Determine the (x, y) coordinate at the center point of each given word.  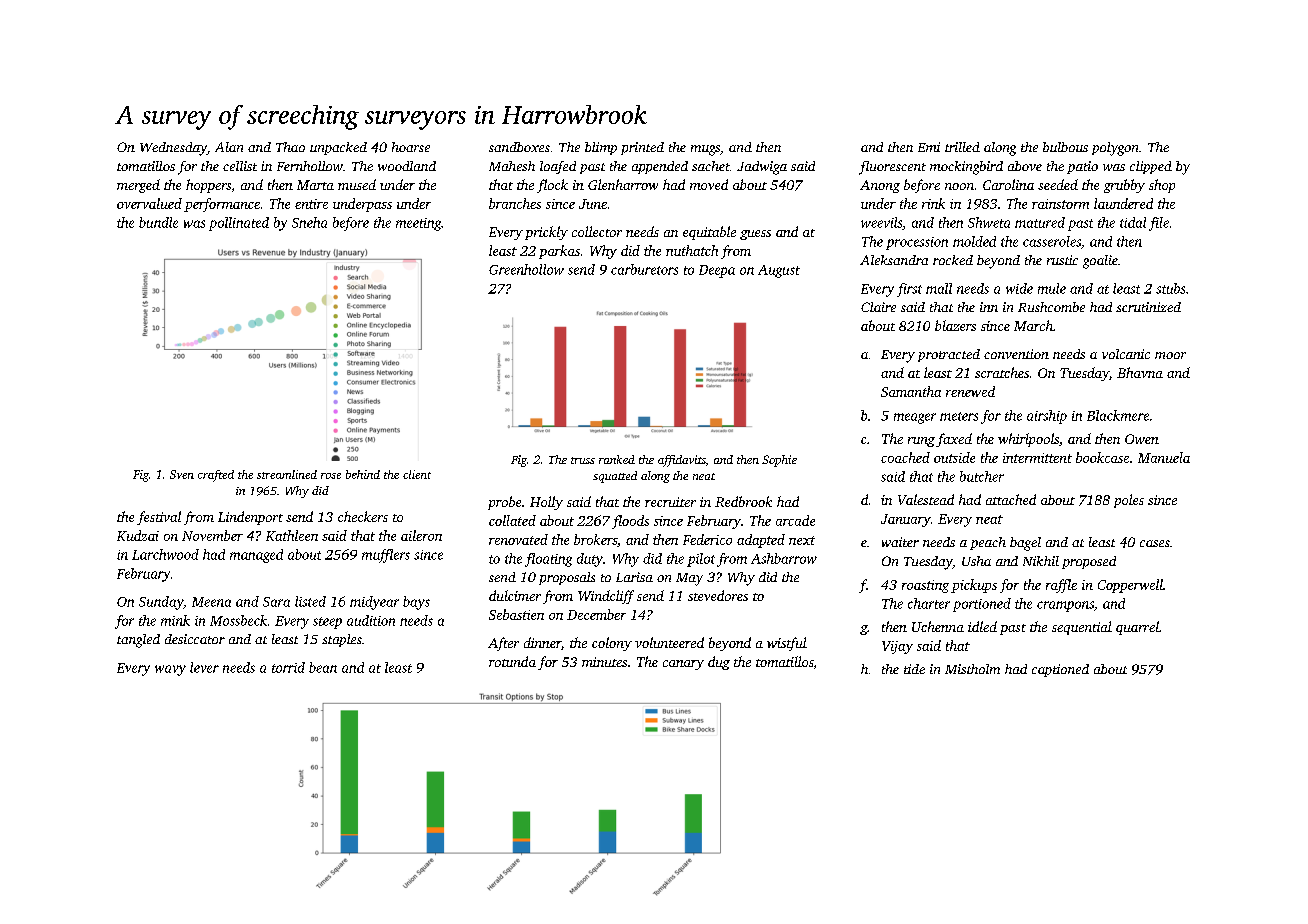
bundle (158, 222)
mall (939, 288)
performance (222, 205)
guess (755, 235)
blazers (955, 325)
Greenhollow (526, 269)
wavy (170, 670)
